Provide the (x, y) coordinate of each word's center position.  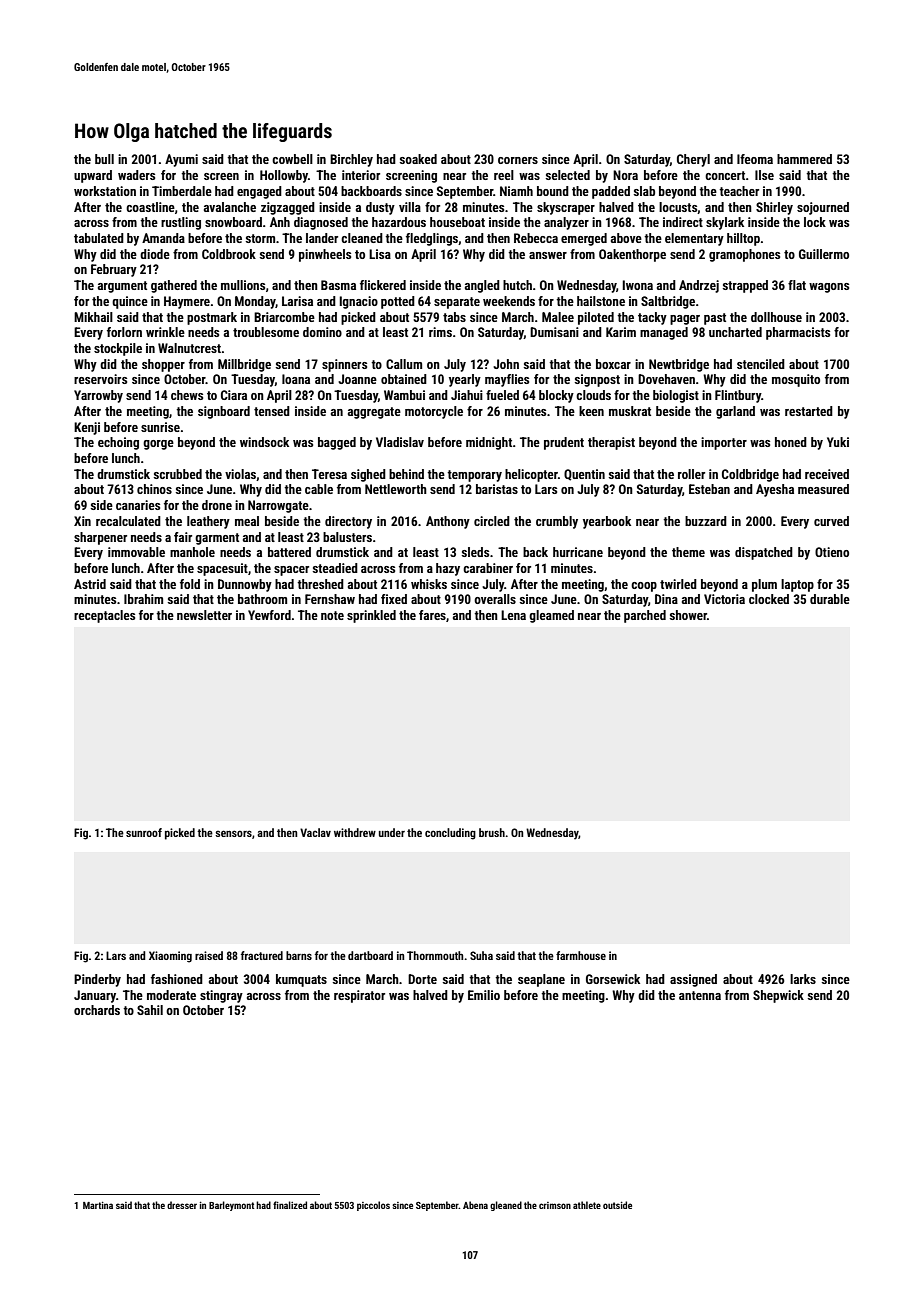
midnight (489, 443)
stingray (221, 996)
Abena (475, 1205)
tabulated (99, 238)
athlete (587, 1205)
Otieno (832, 552)
